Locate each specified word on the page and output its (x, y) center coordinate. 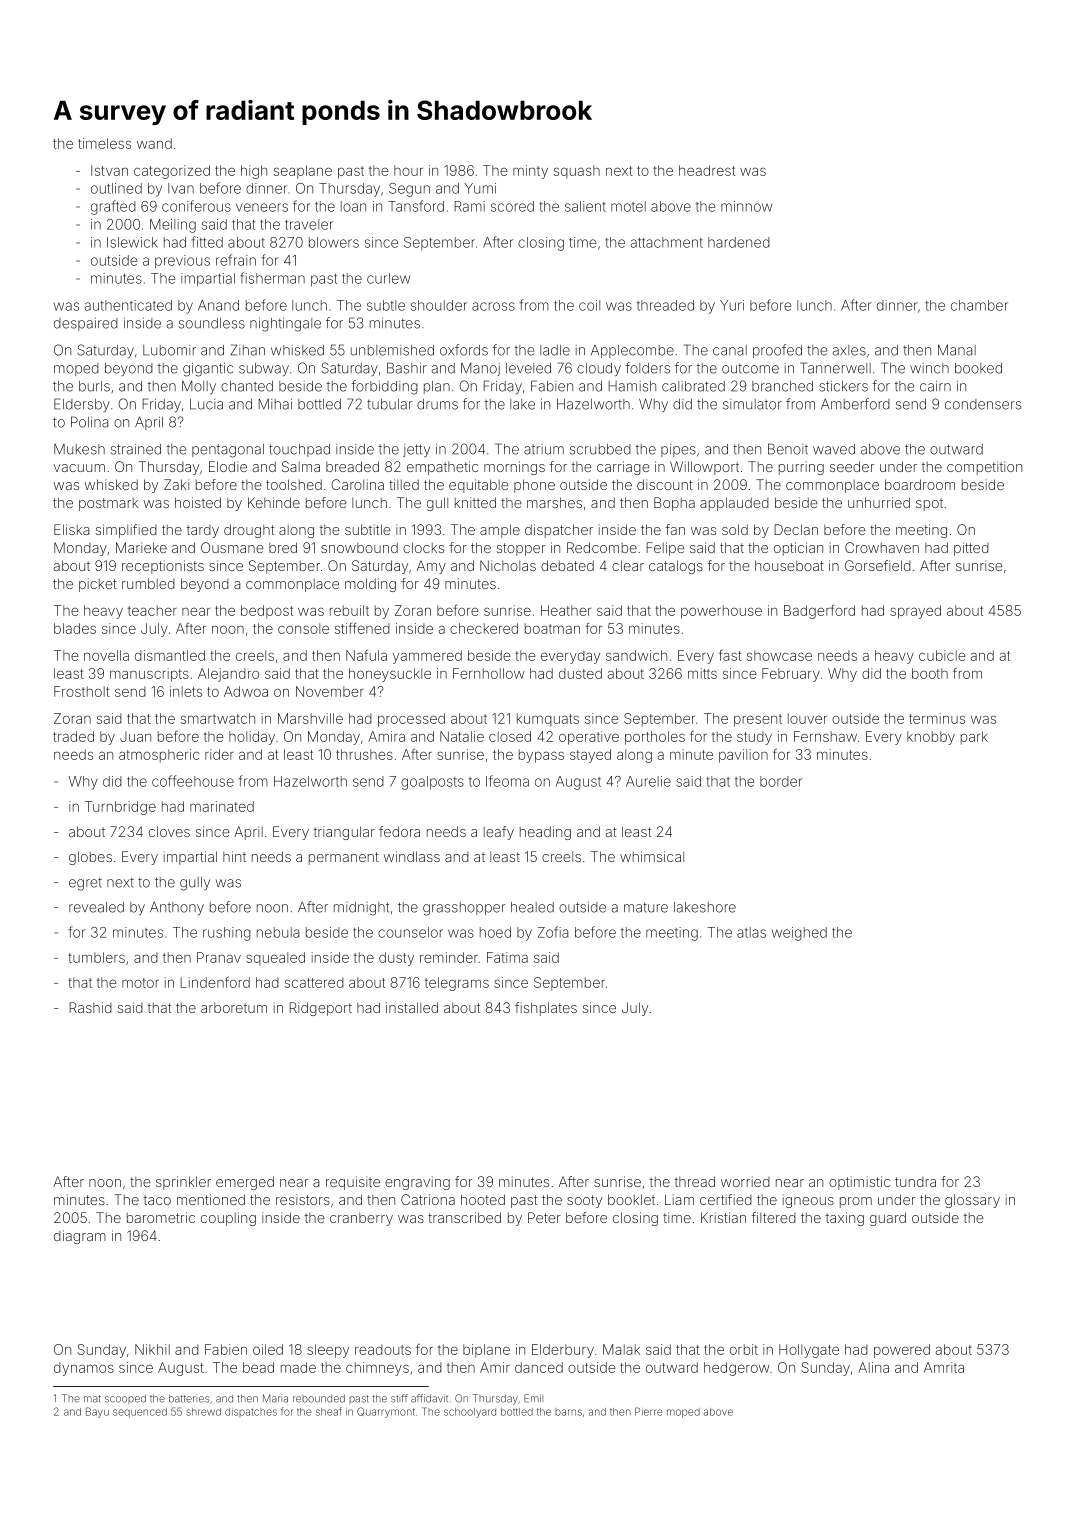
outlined (116, 188)
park (974, 738)
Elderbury (563, 1351)
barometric (161, 1217)
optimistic (859, 1183)
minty (530, 172)
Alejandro (228, 675)
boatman (552, 628)
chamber (979, 305)
